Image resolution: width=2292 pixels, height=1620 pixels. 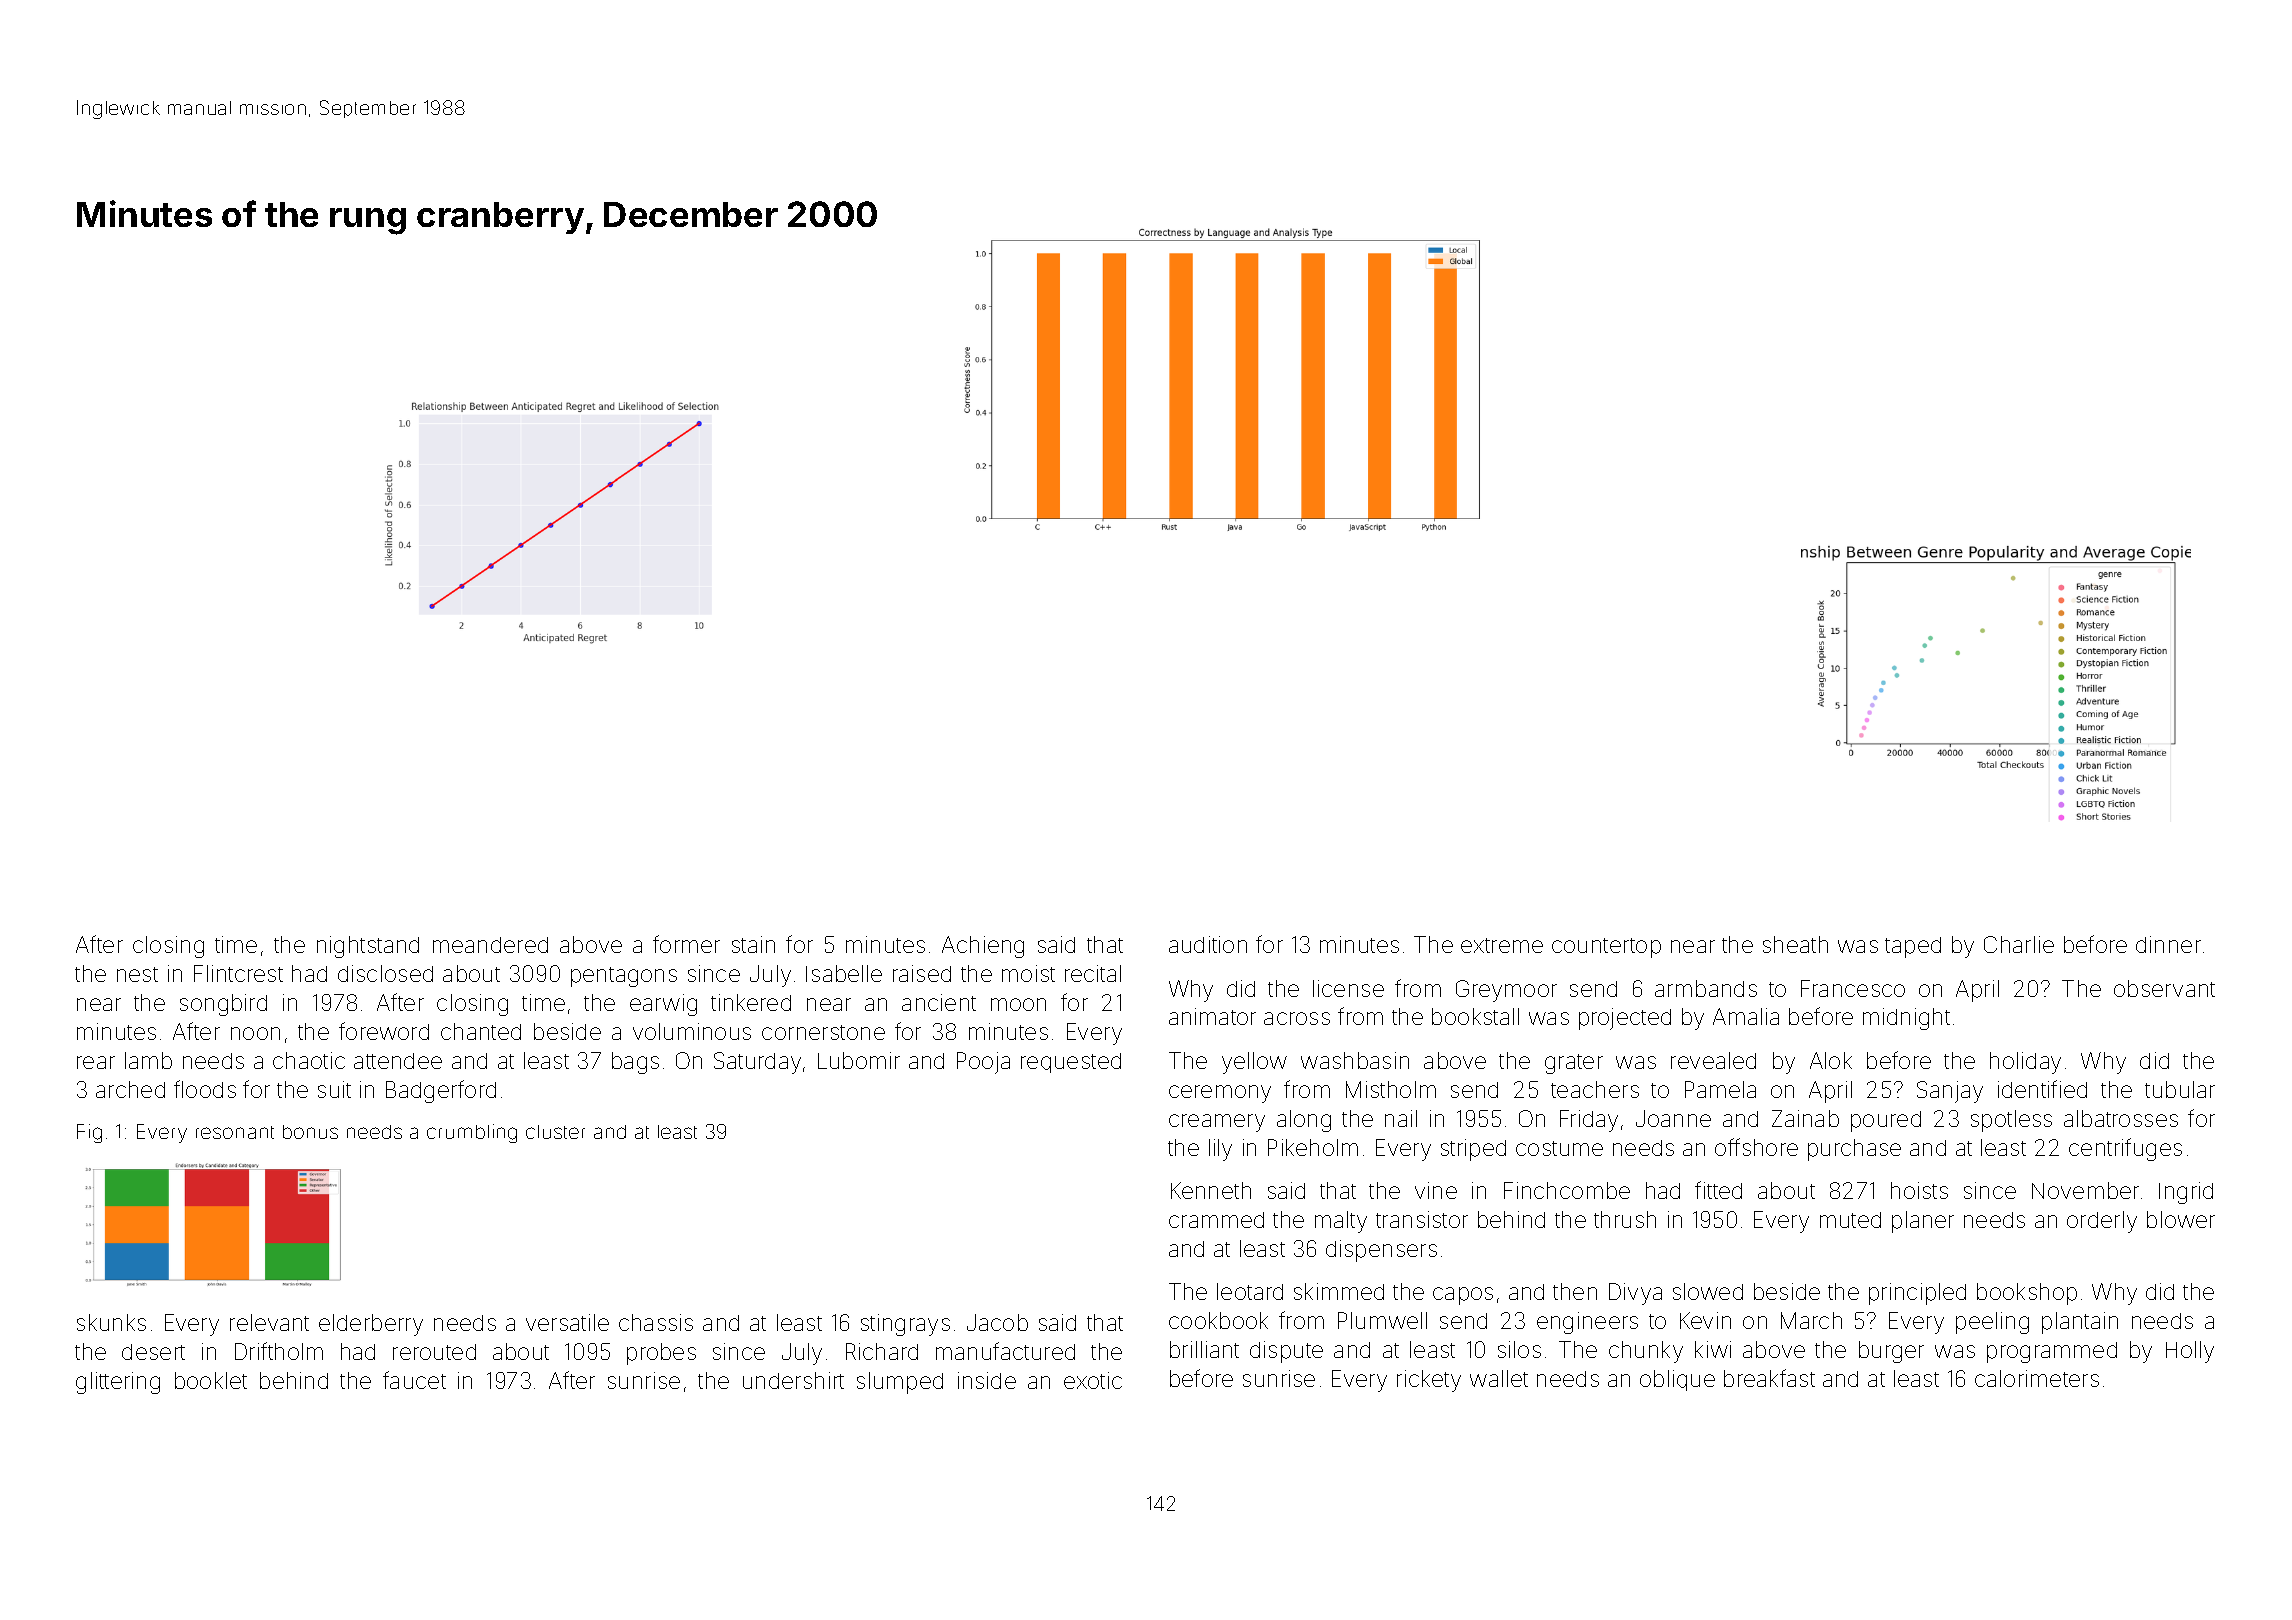 I want to click on undershirt, so click(x=793, y=1380).
